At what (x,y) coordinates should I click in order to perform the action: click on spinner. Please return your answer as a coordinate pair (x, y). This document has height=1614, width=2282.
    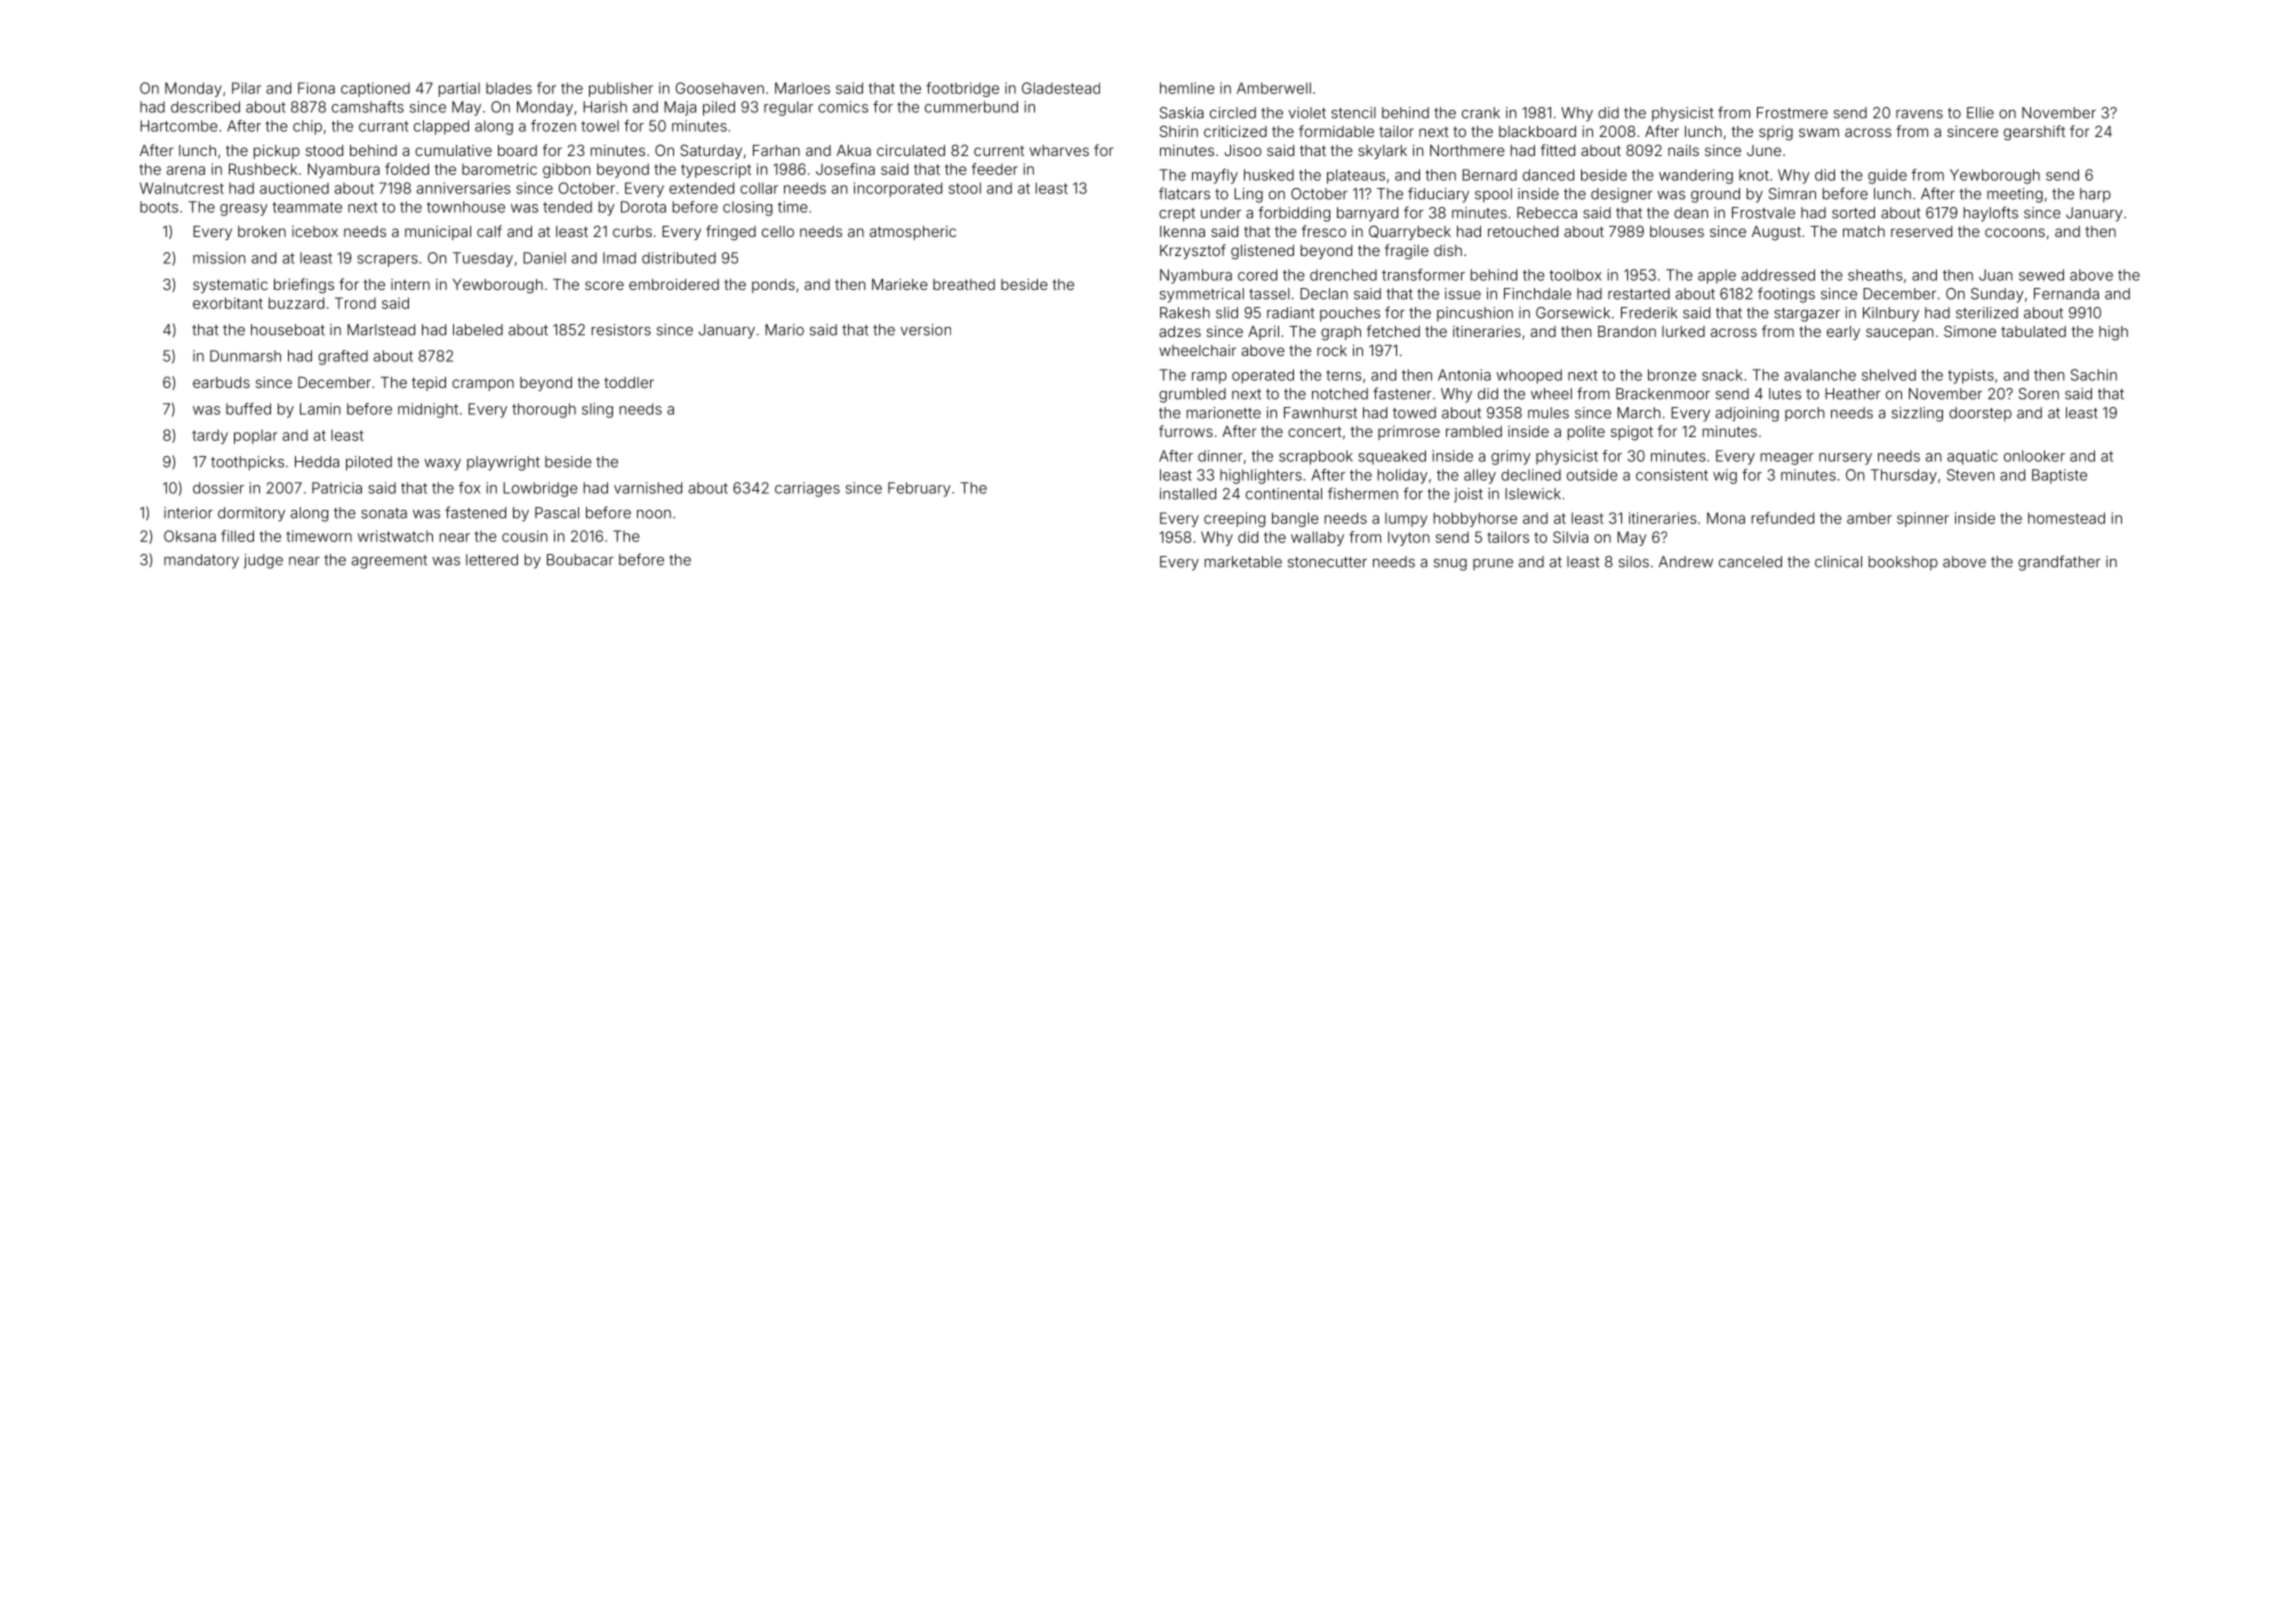
    Looking at the image, I should click on (1923, 519).
